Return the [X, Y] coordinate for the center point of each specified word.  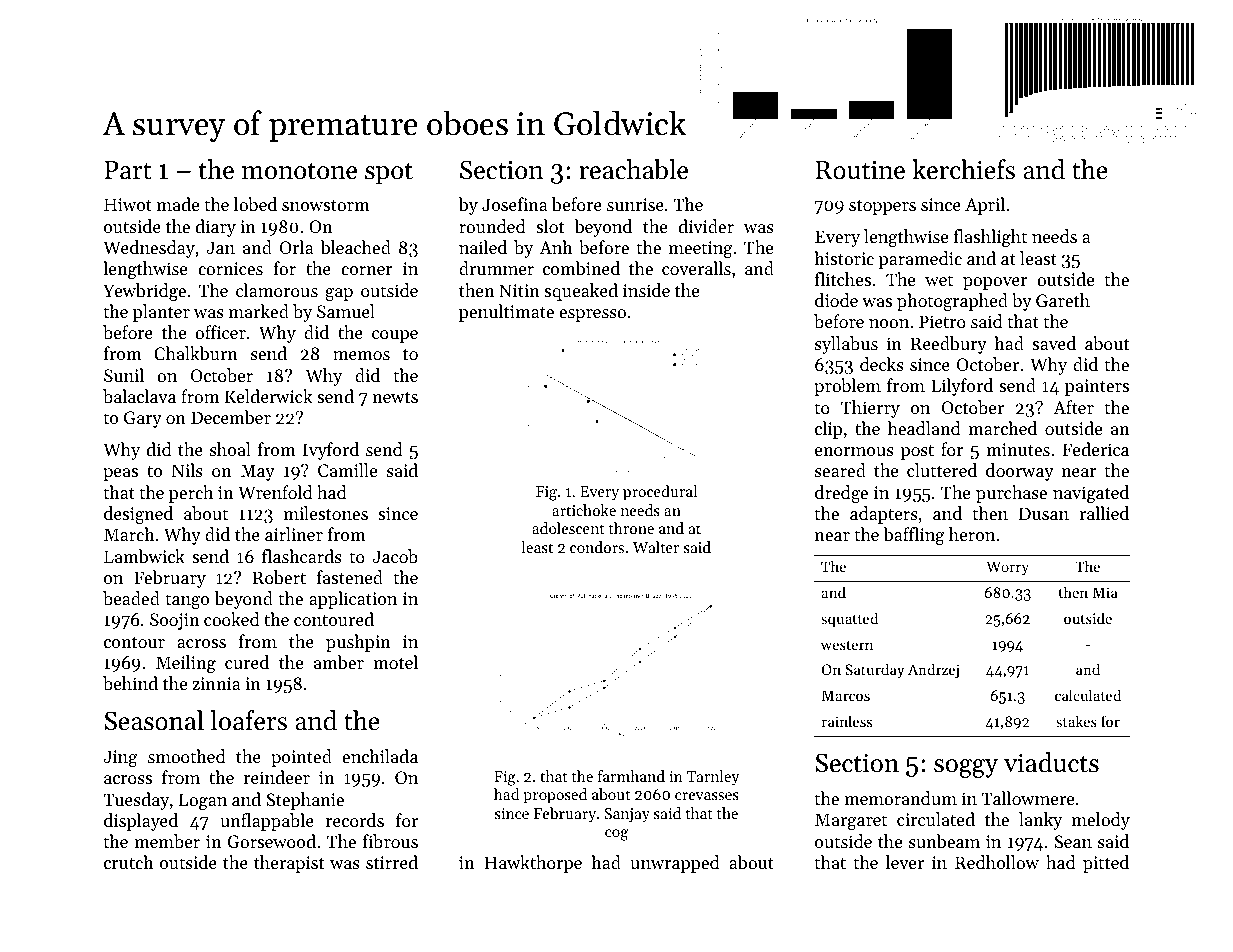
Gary [143, 419]
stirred [392, 862]
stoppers [882, 207]
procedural [660, 492]
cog [616, 835]
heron [972, 534]
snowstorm [326, 205]
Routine [860, 170]
